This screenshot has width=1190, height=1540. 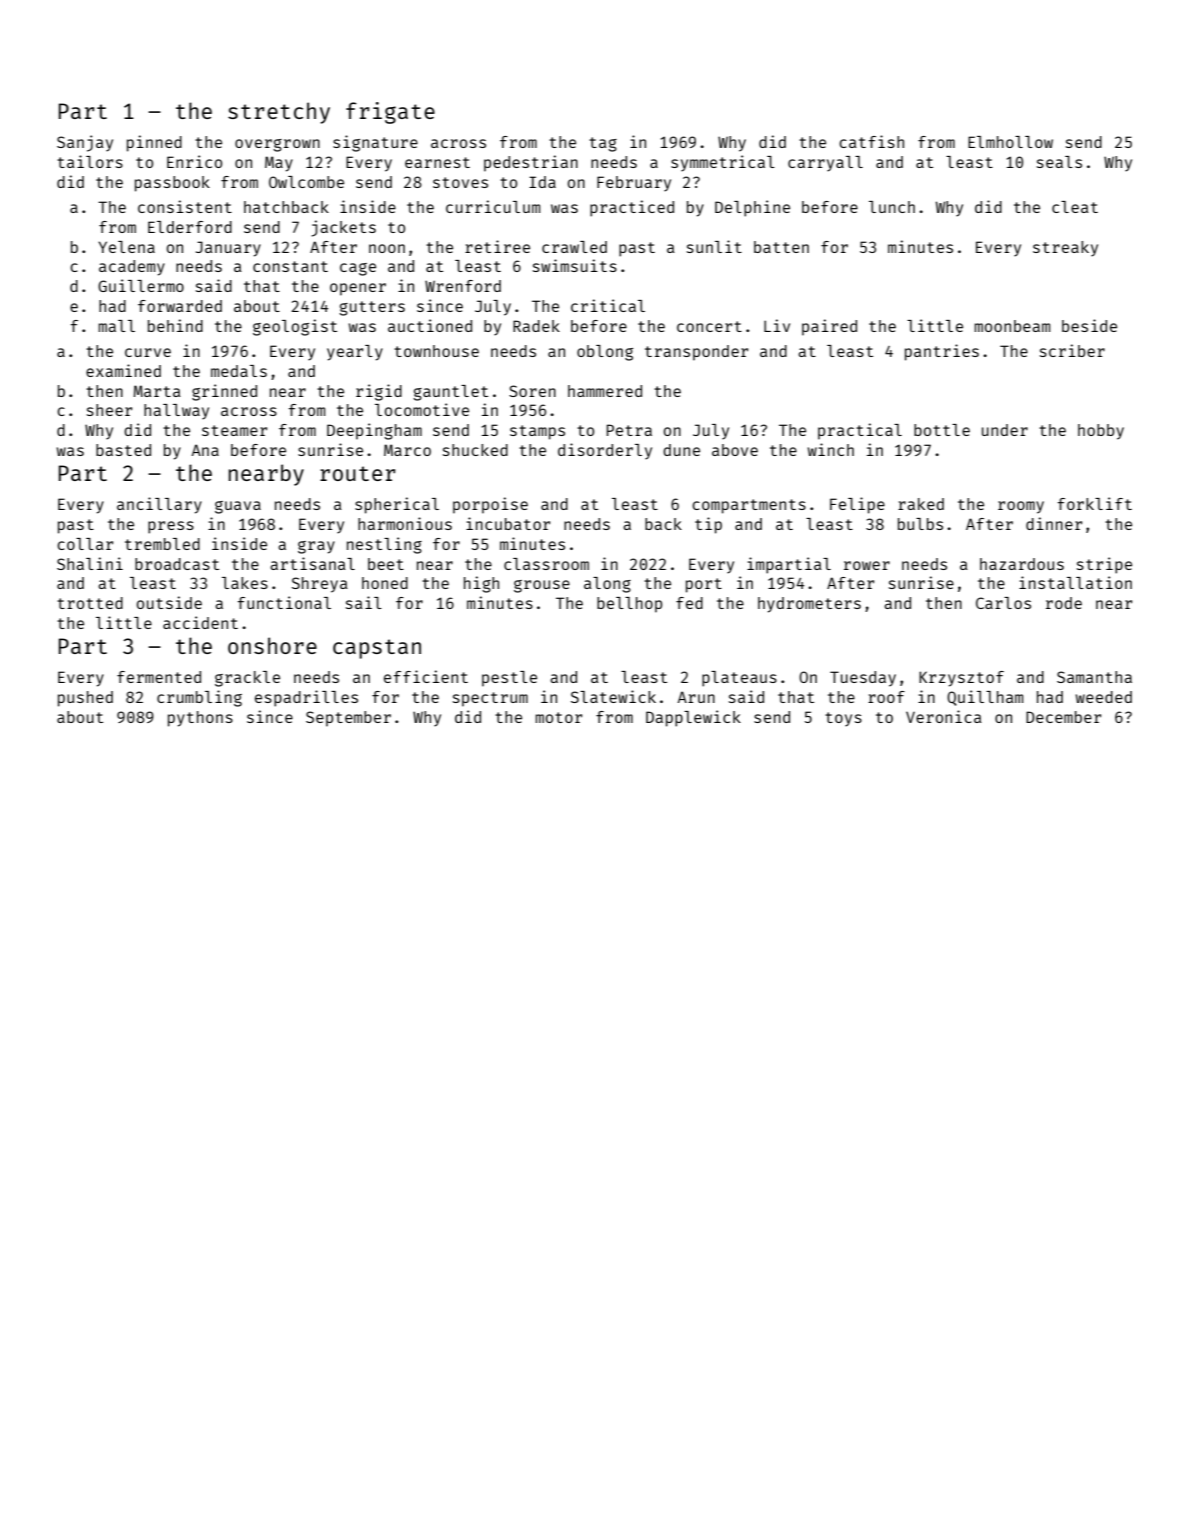 What do you see at coordinates (1075, 207) in the screenshot?
I see `cleat` at bounding box center [1075, 207].
